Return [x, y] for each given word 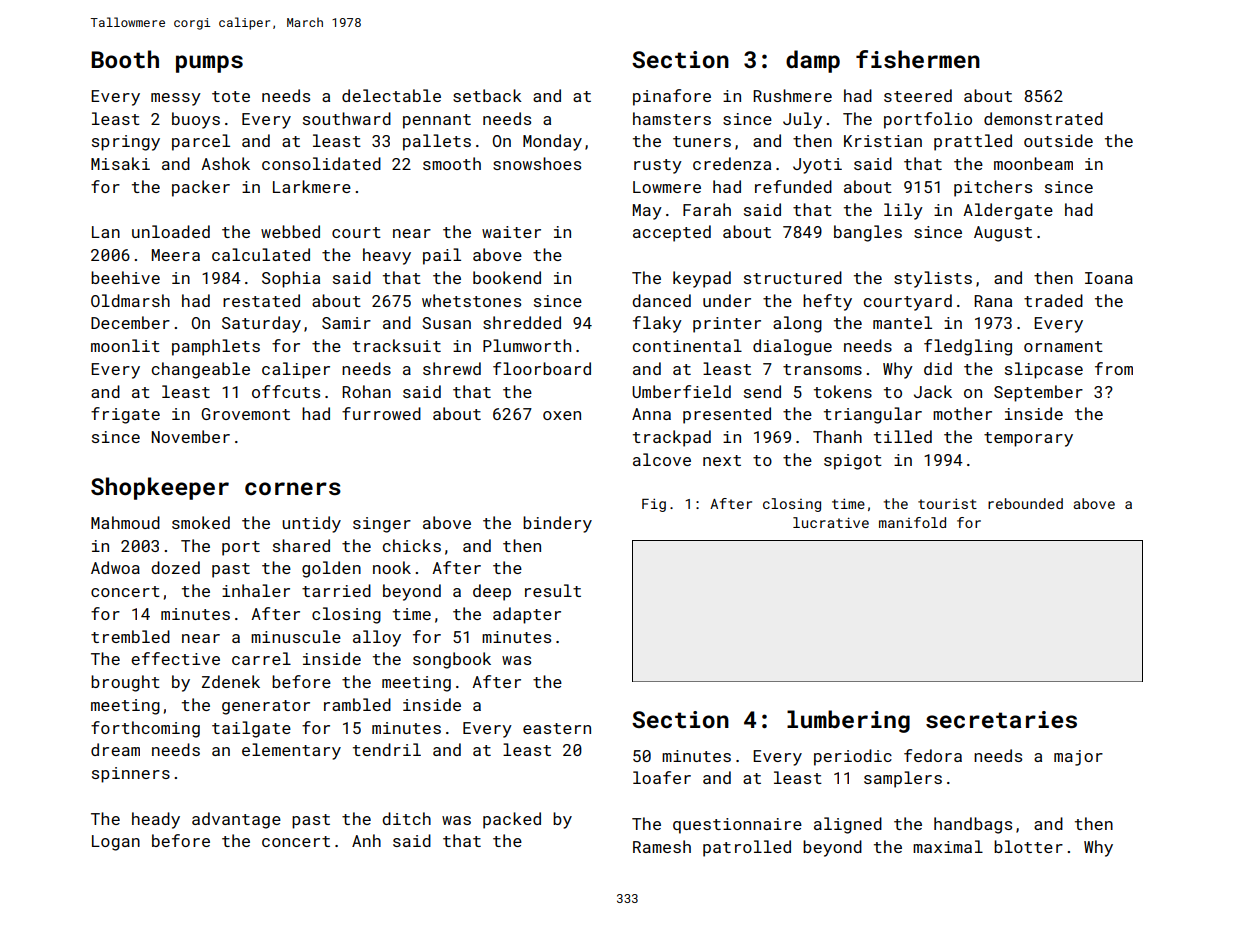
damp [813, 61]
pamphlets [216, 347]
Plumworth [527, 345]
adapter [527, 615]
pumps [209, 64]
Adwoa [115, 567]
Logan [116, 843]
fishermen [918, 59]
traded [1053, 300]
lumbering [848, 721]
